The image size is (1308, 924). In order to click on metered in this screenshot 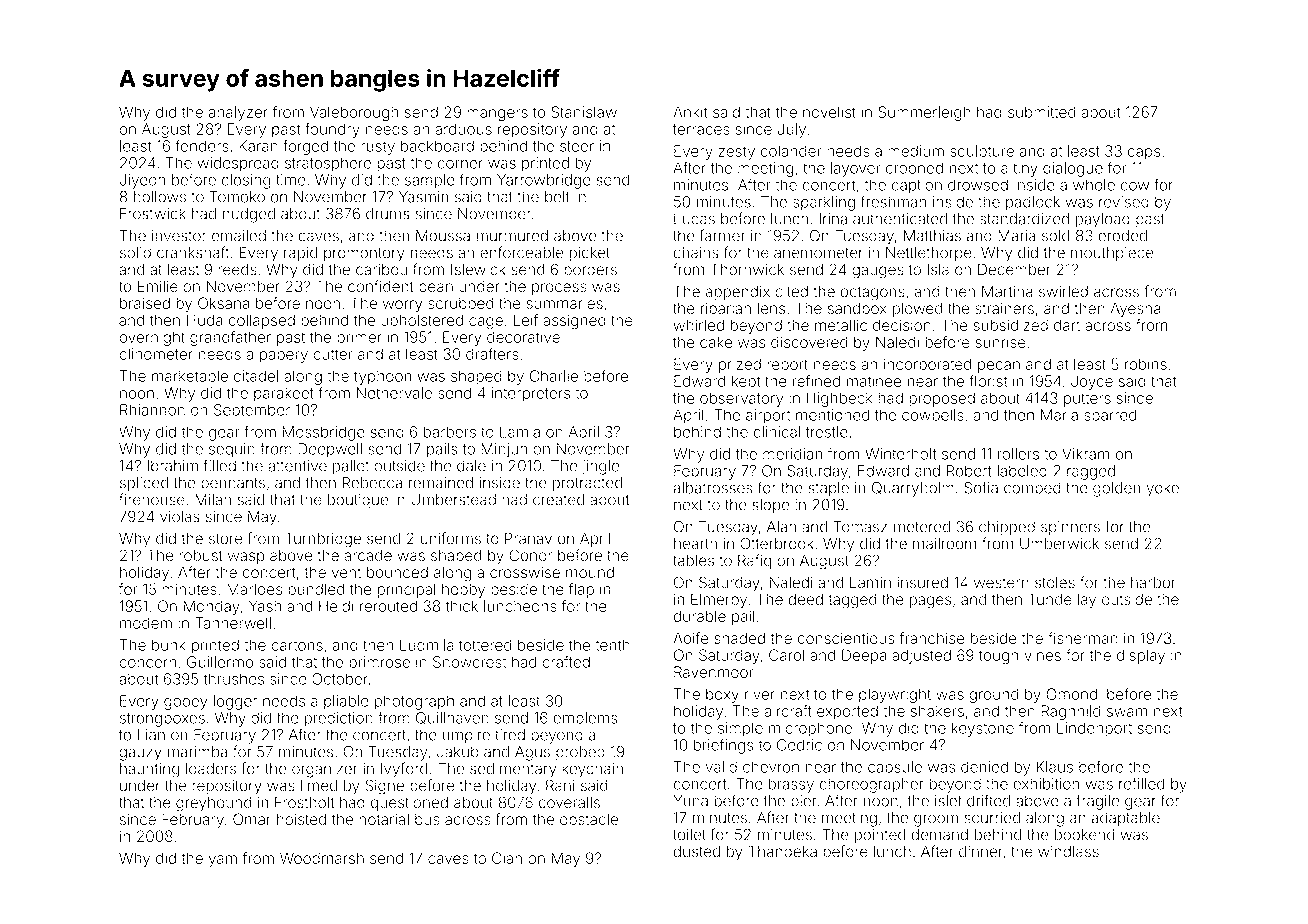, I will do `click(922, 527)`.
